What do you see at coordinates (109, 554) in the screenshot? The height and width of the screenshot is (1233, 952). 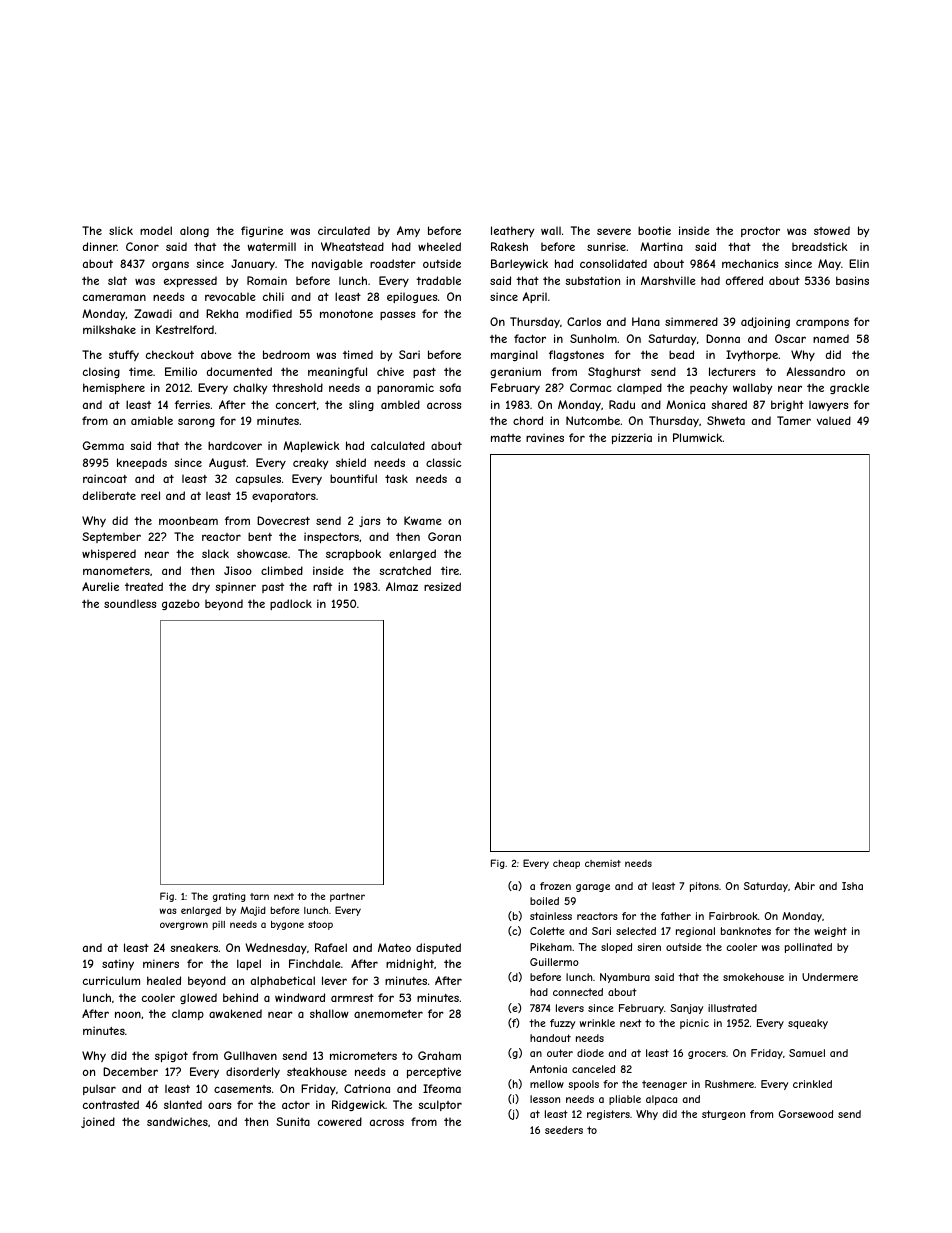 I see `whispered` at bounding box center [109, 554].
